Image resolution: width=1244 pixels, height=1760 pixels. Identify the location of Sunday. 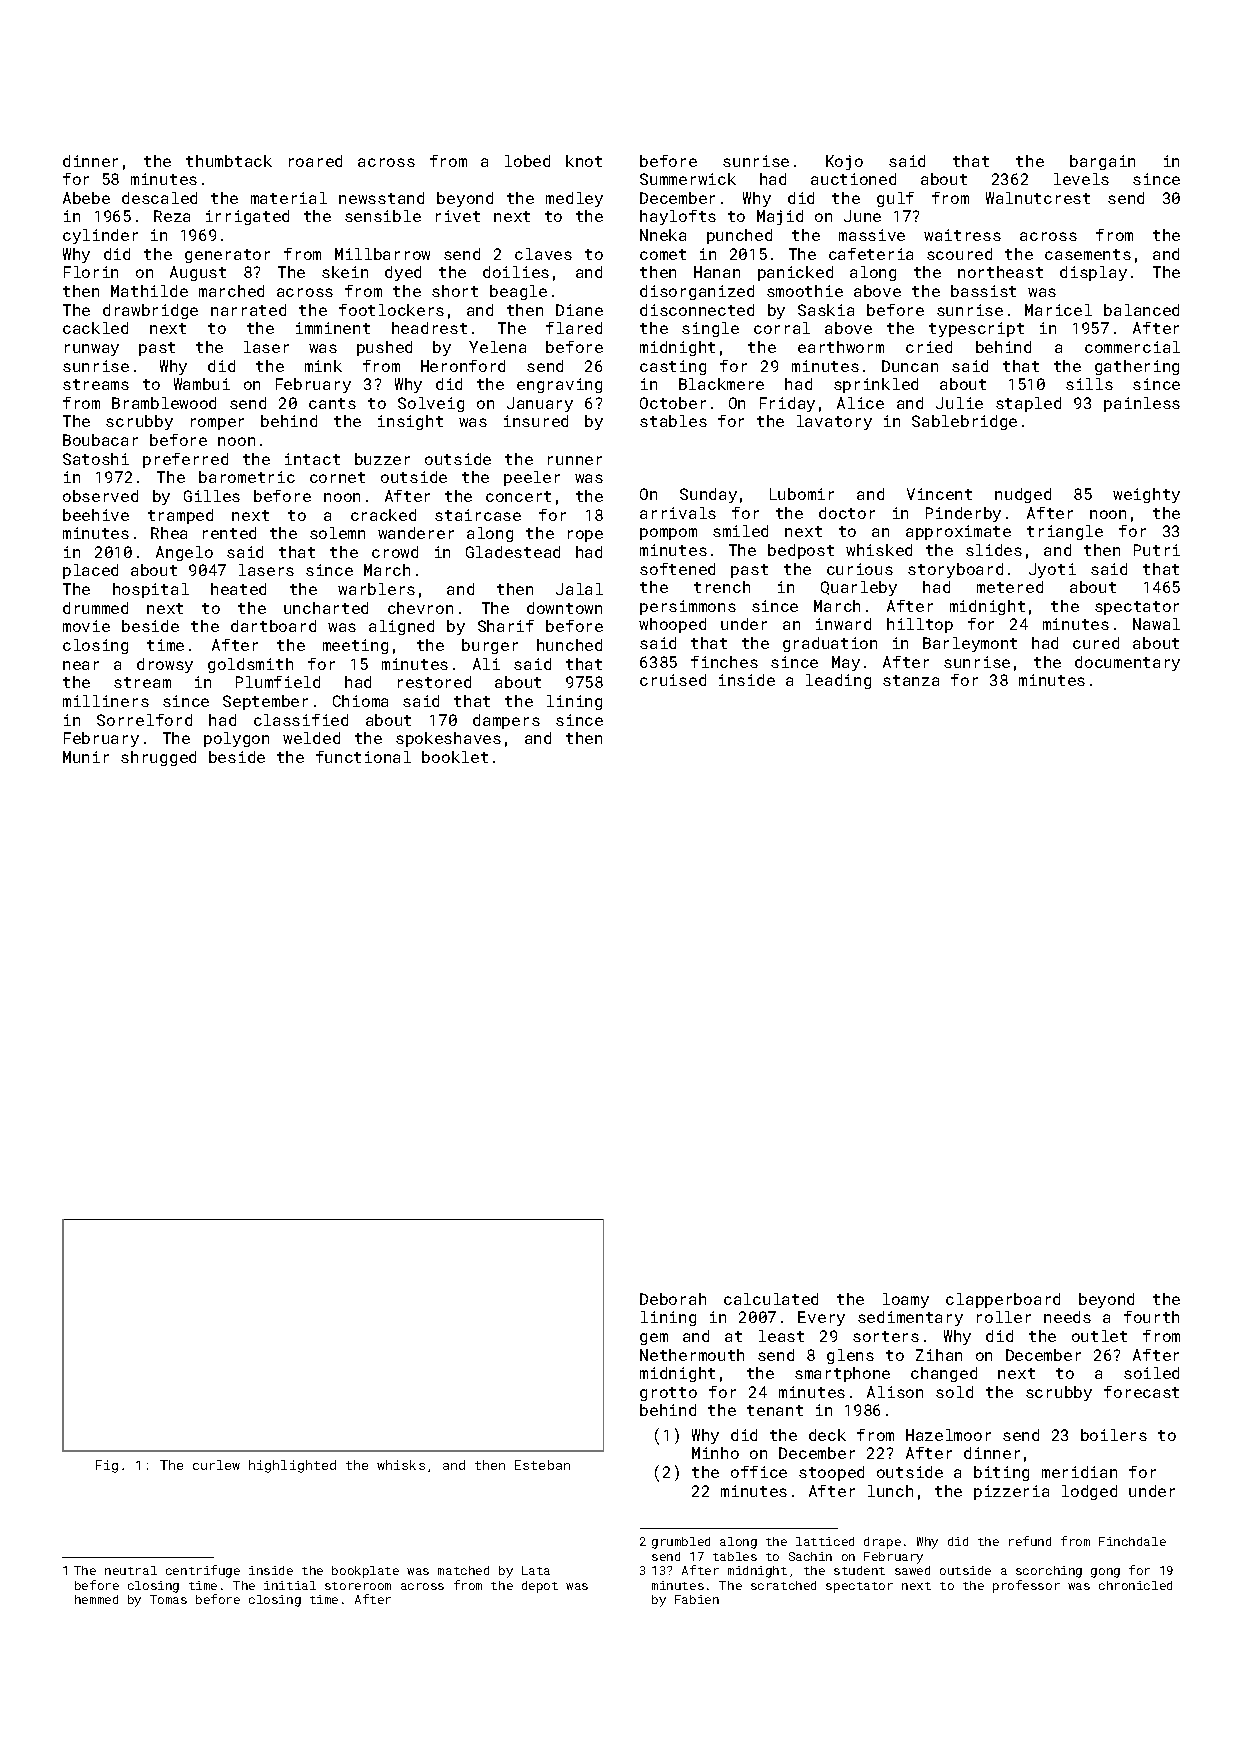
(708, 495).
